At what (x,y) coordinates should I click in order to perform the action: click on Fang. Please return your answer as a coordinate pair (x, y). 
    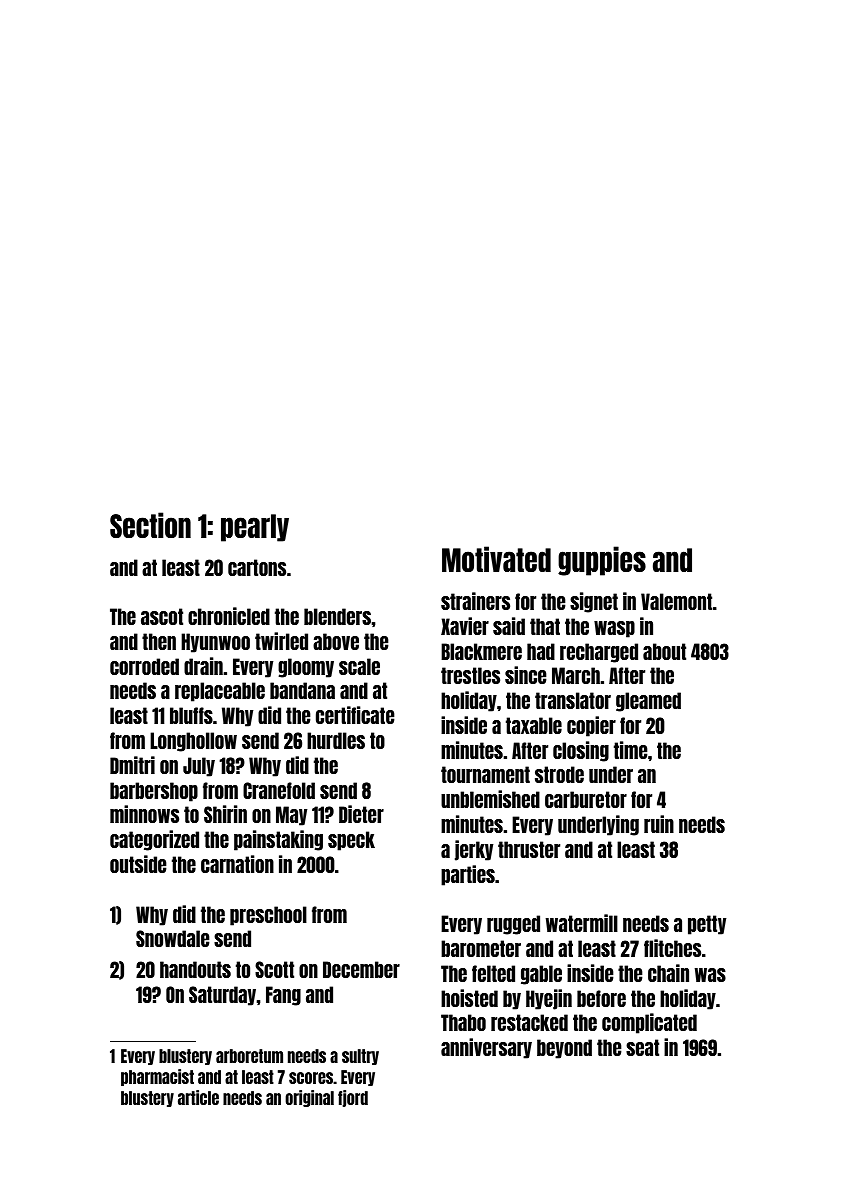
    Looking at the image, I should click on (283, 996).
